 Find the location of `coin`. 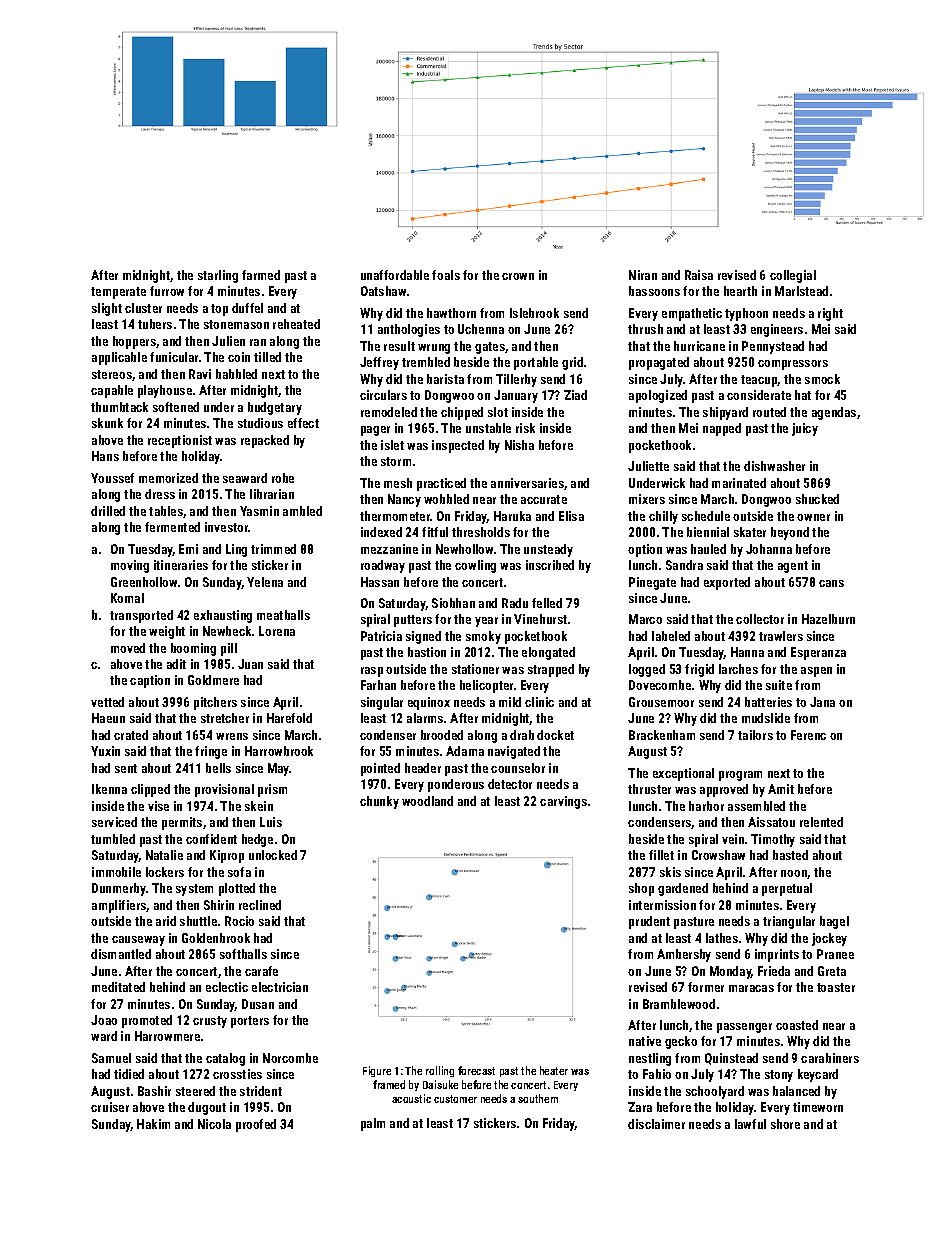

coin is located at coordinates (239, 357).
